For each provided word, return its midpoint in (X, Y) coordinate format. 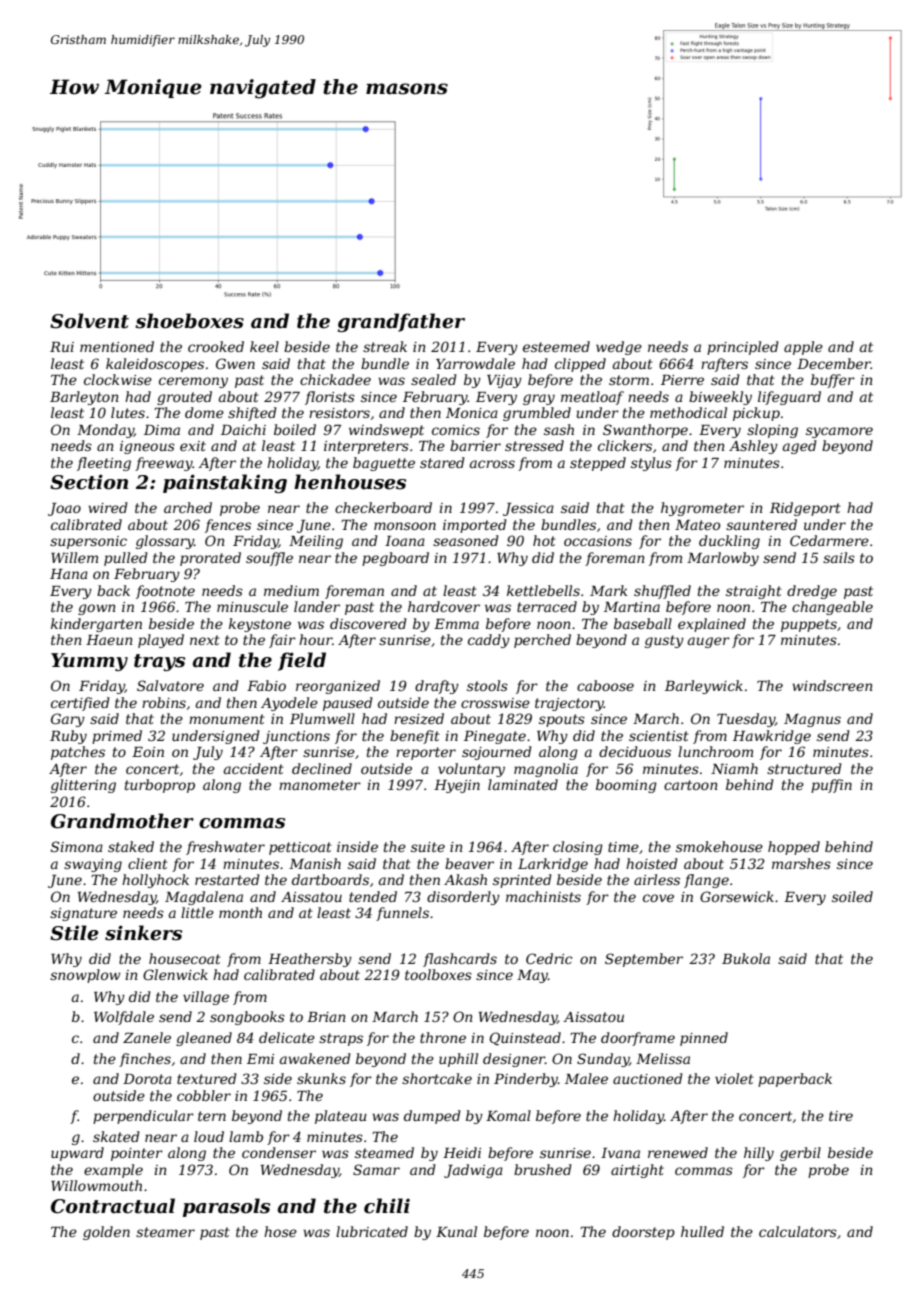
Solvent (89, 321)
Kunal (456, 1231)
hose (280, 1231)
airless (657, 879)
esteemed (556, 346)
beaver (469, 863)
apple (803, 348)
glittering (83, 786)
